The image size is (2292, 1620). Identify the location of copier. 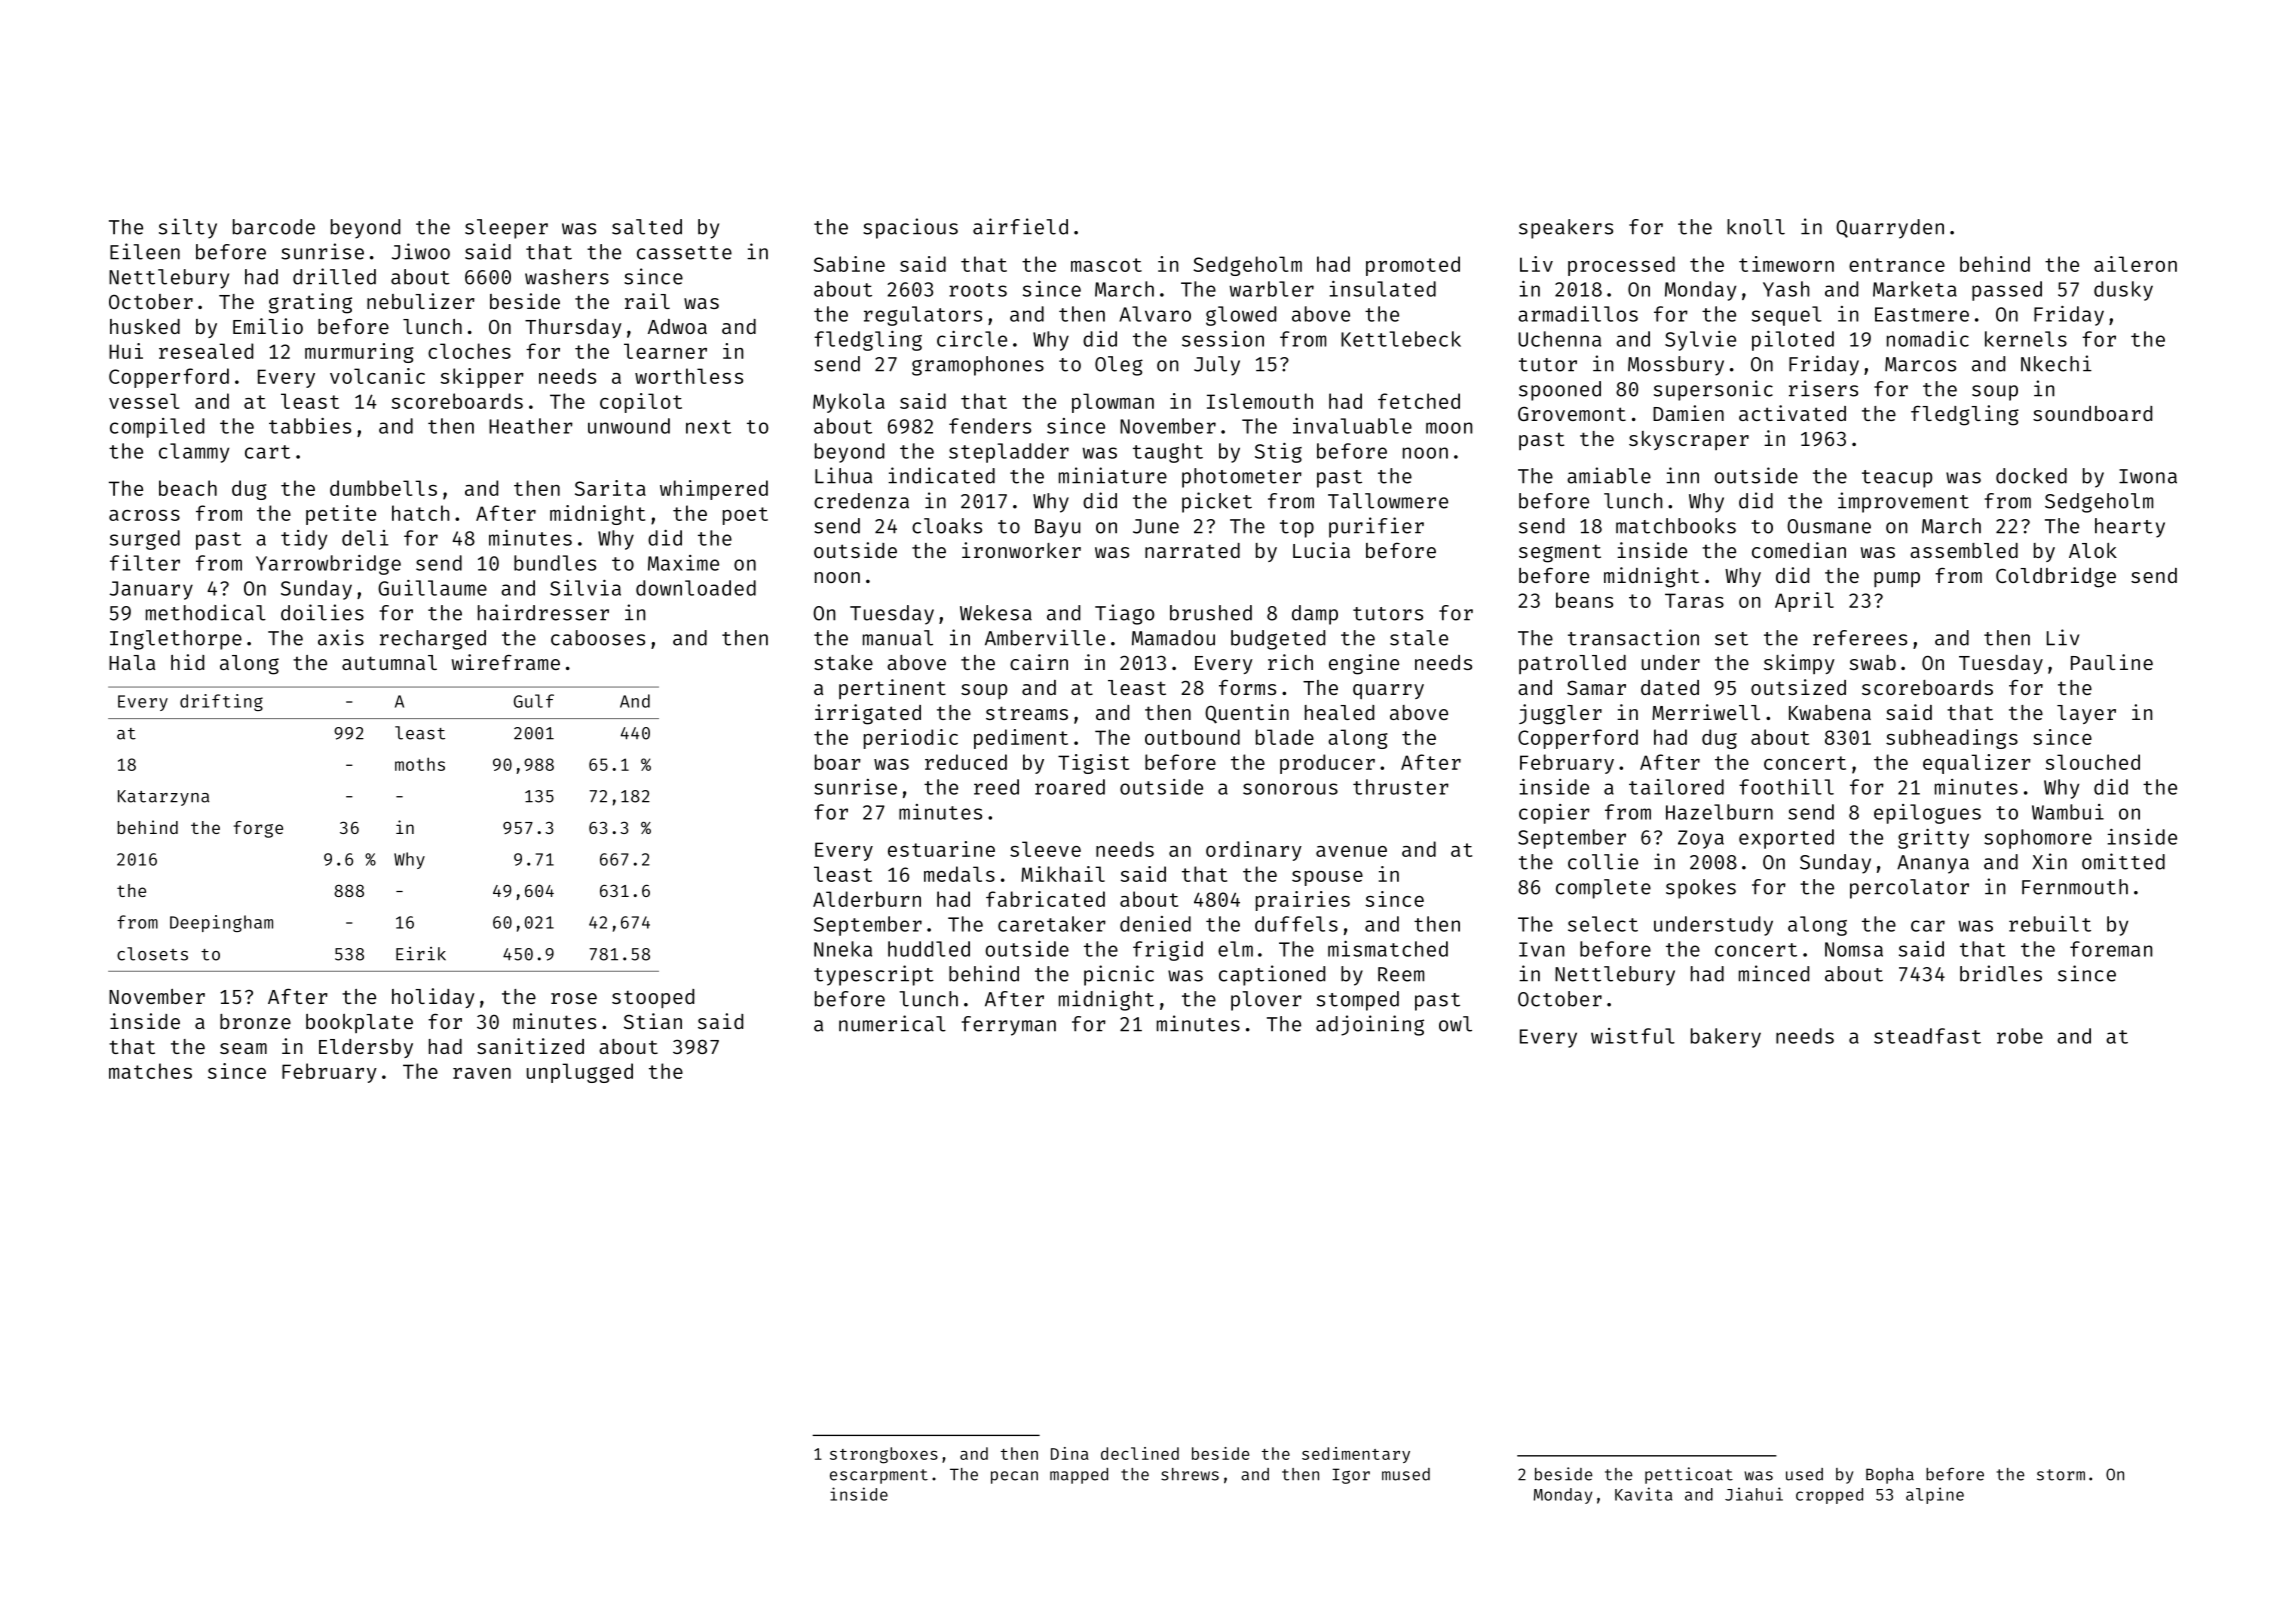
(1554, 814).
